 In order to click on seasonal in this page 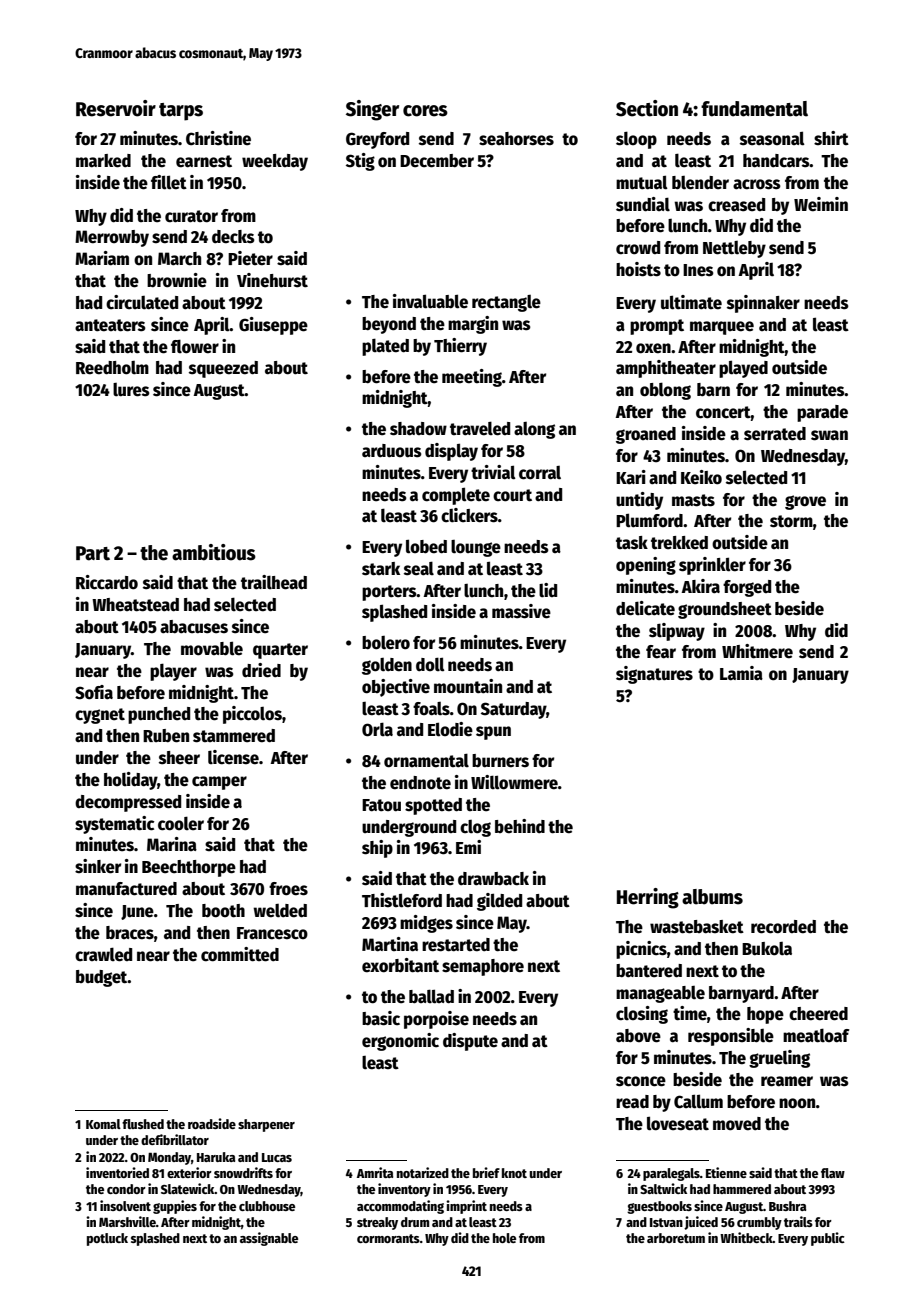, I will do `click(772, 138)`.
